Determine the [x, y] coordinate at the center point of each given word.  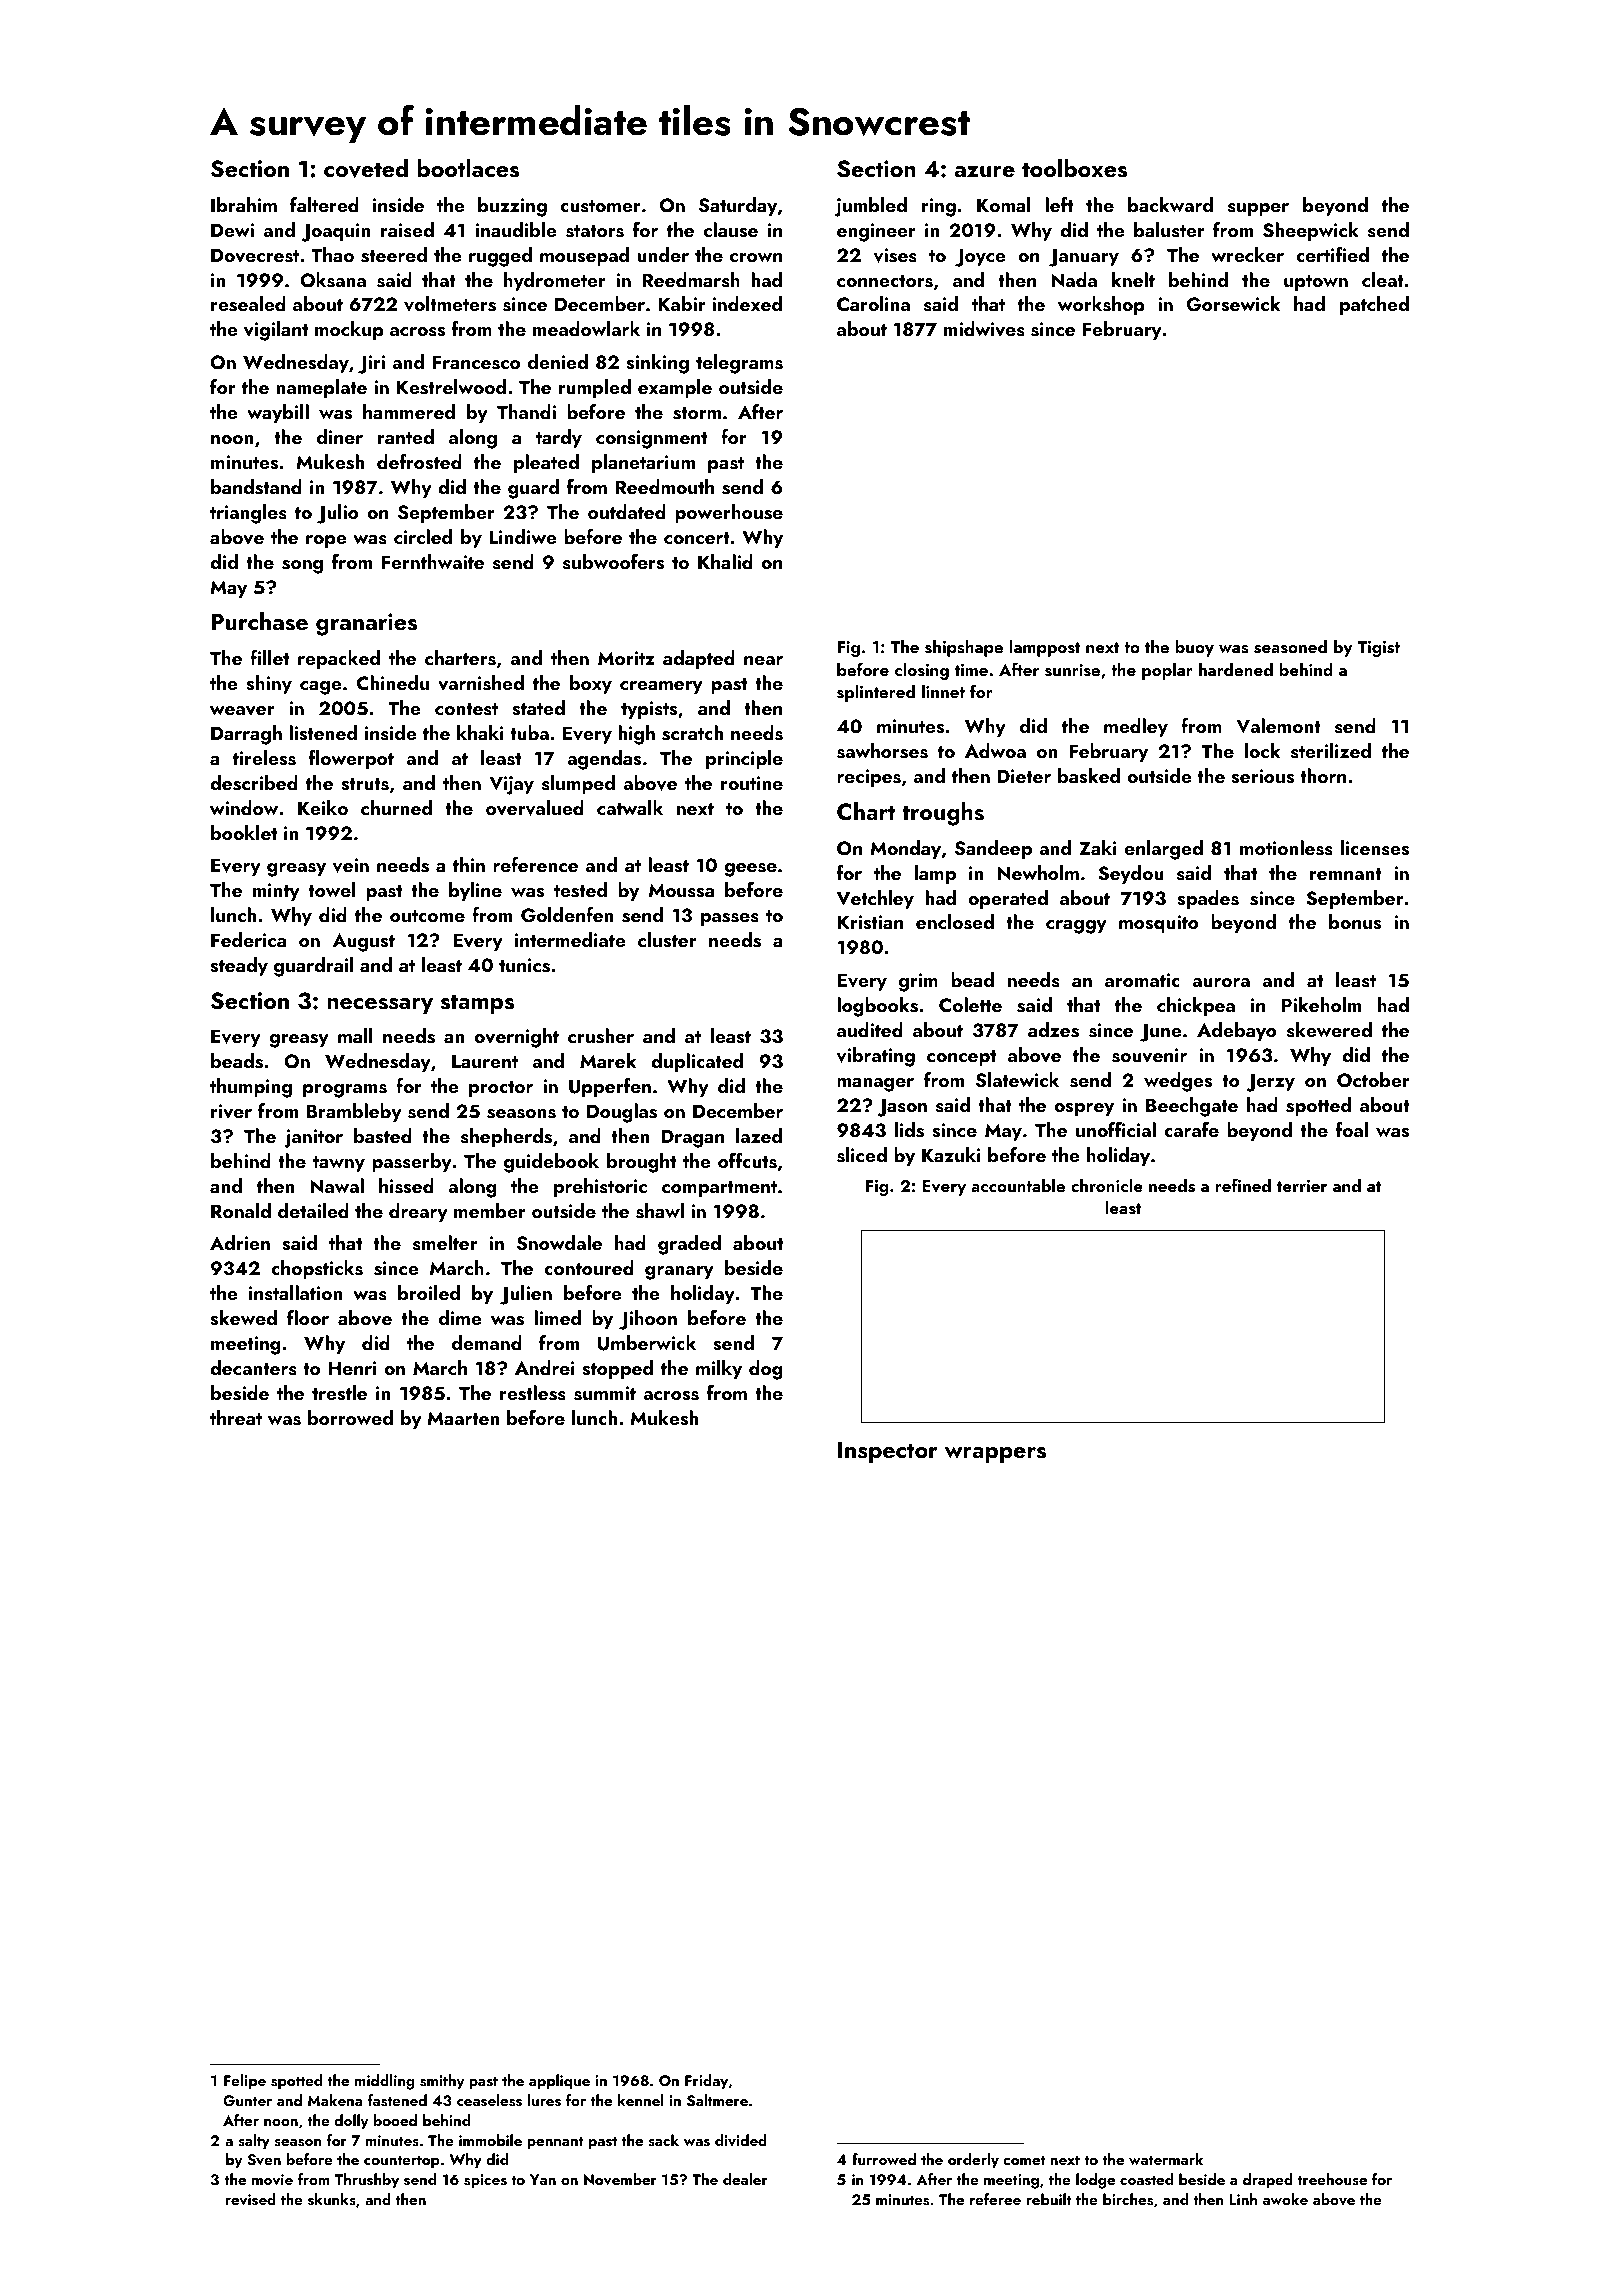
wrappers [995, 1455]
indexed [747, 303]
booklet [244, 832]
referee [995, 2199]
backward [1170, 204]
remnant [1346, 874]
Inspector [887, 1452]
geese [750, 870]
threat [236, 1417]
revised [250, 2199]
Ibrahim [244, 204]
